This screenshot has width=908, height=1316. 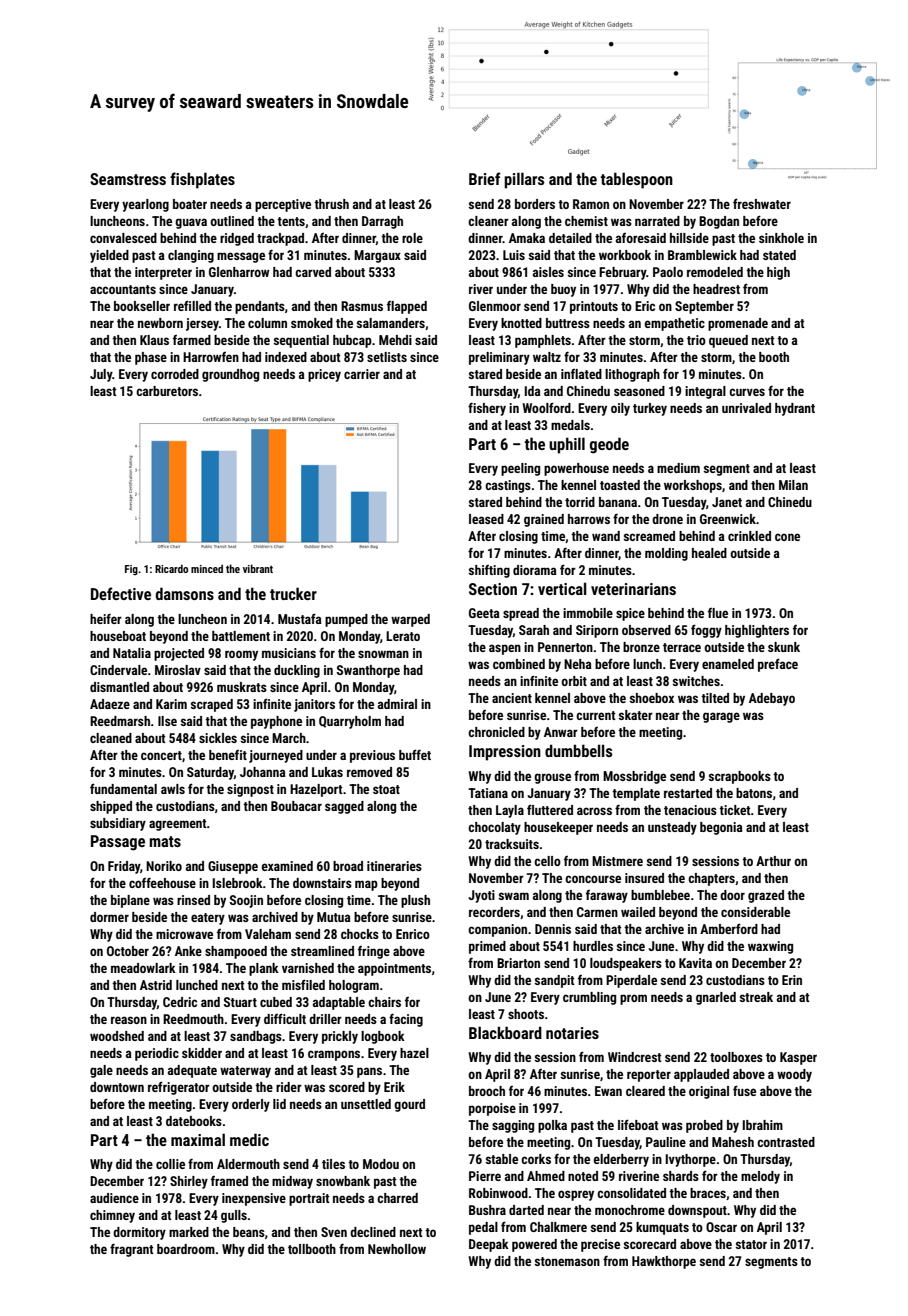 I want to click on fluttered, so click(x=550, y=809).
